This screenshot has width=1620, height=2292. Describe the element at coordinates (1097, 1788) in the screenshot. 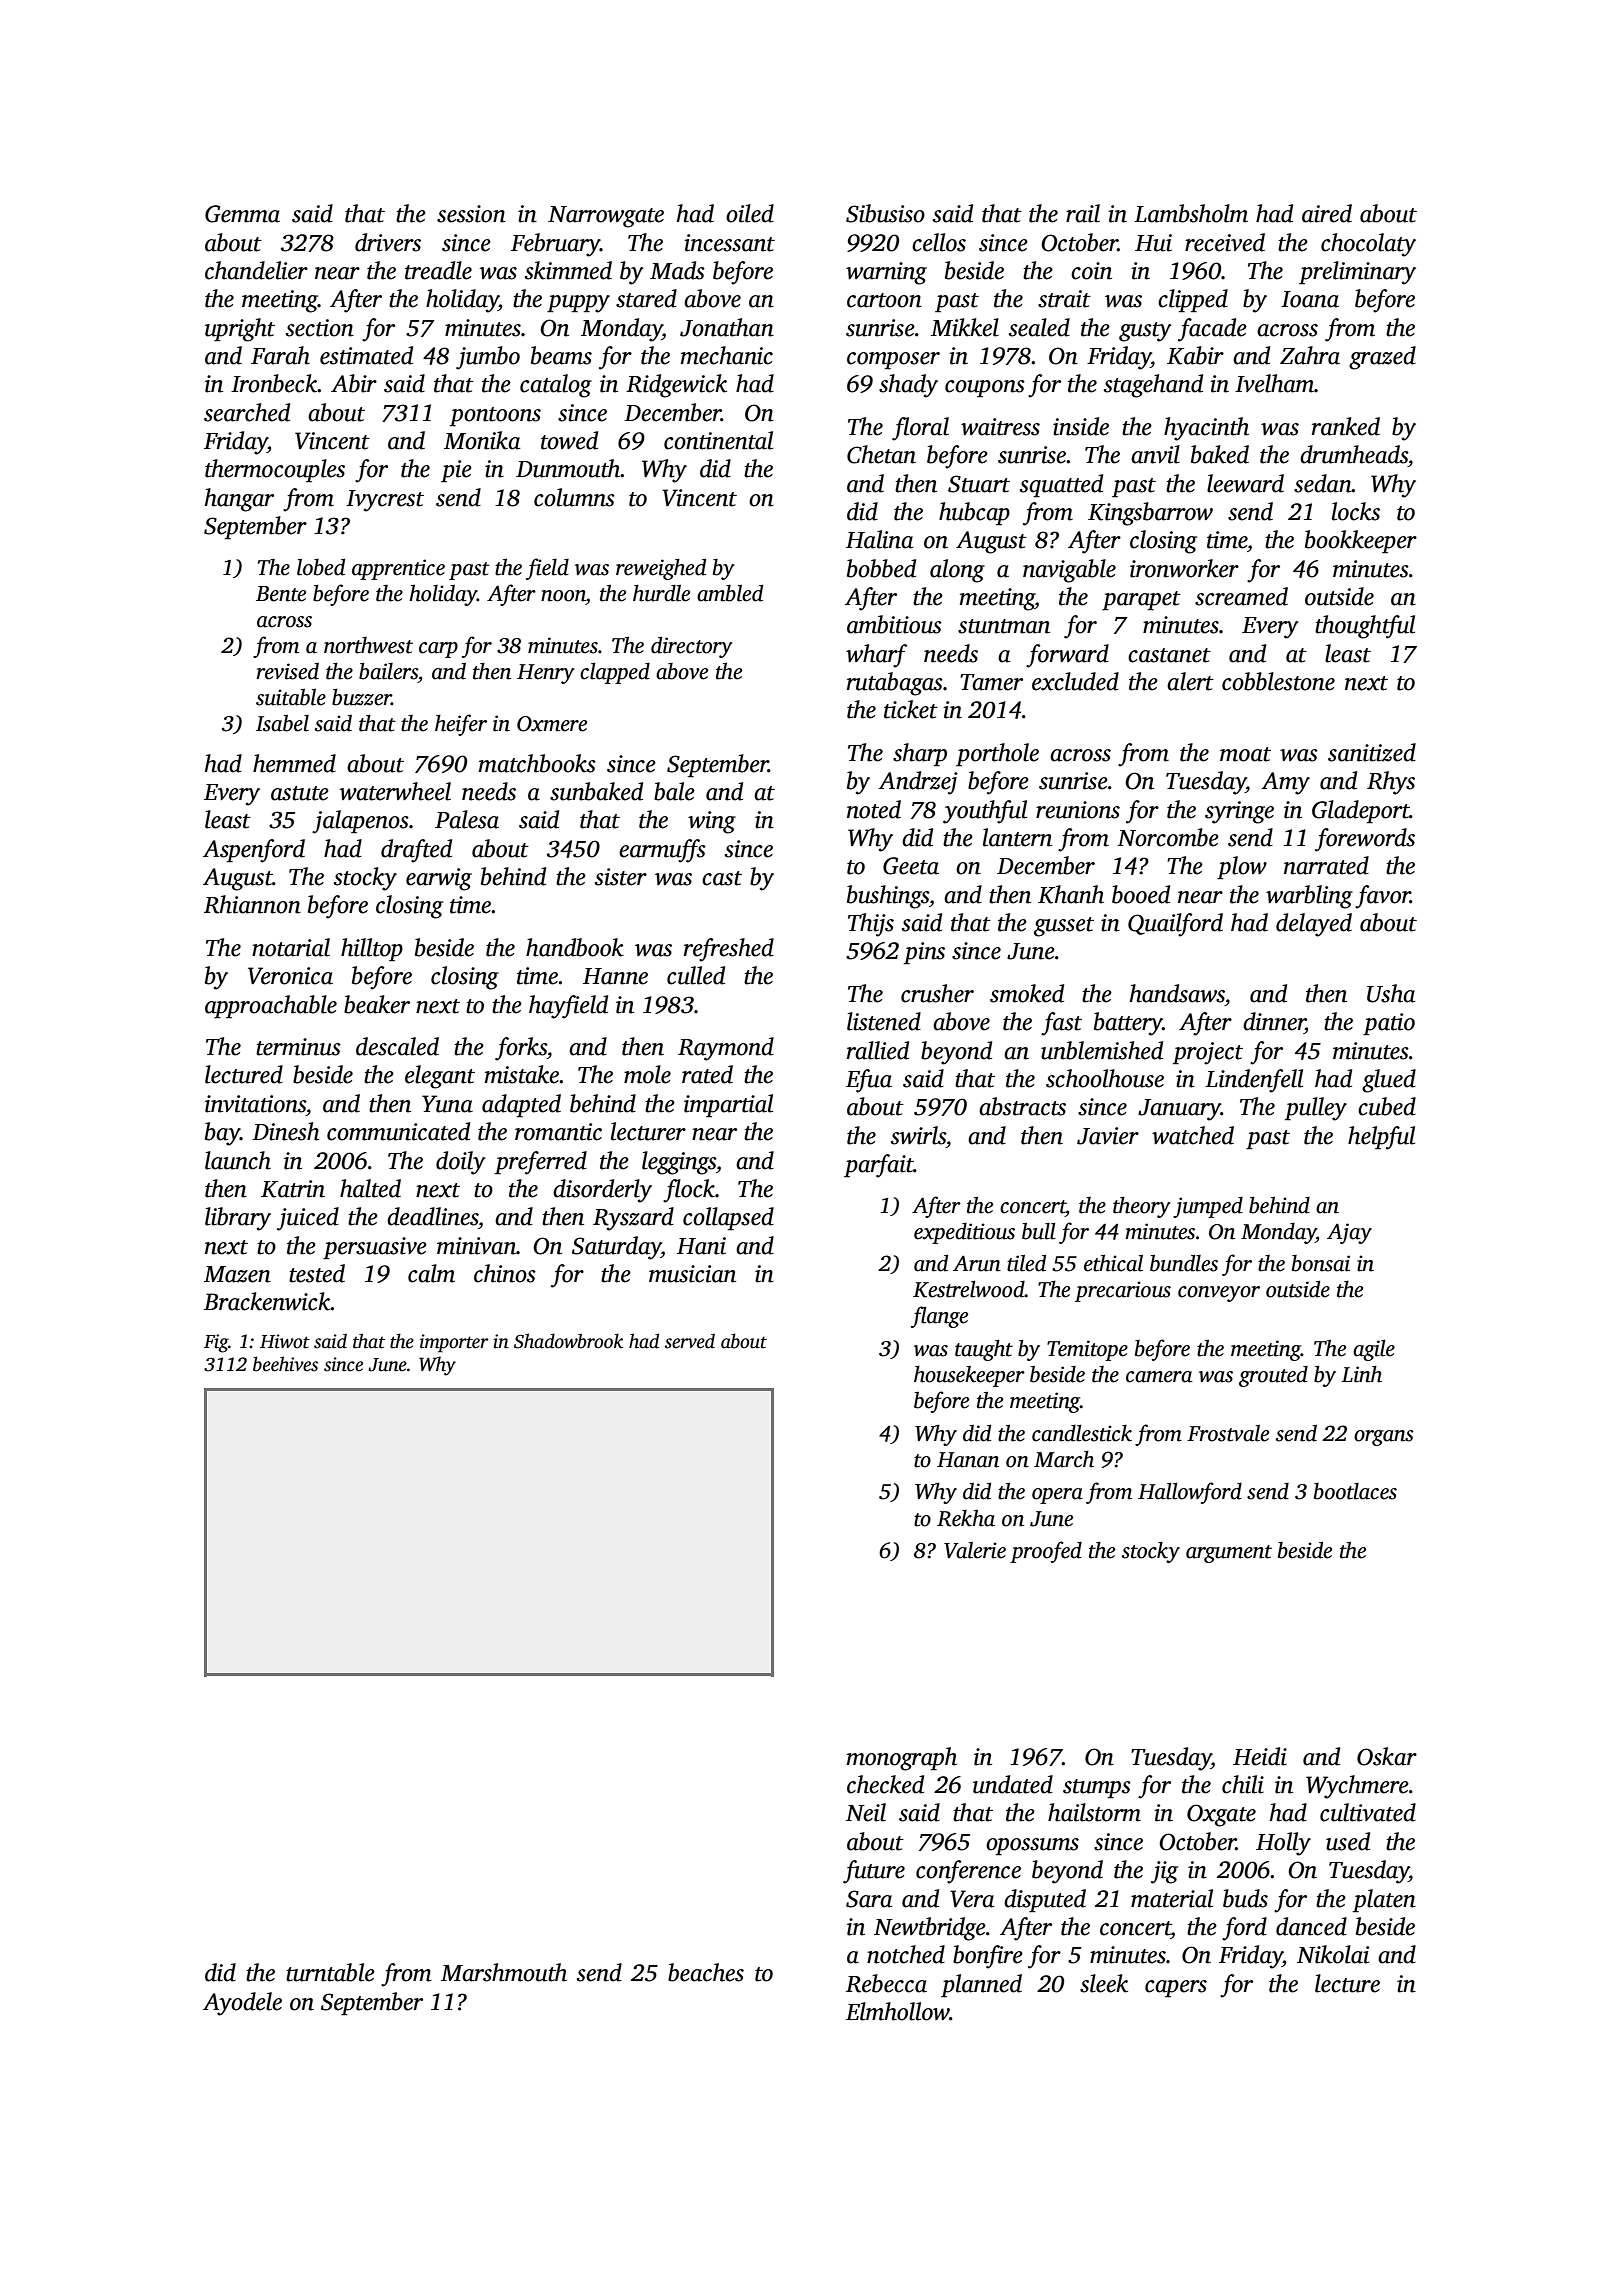

I see `stumps` at that location.
